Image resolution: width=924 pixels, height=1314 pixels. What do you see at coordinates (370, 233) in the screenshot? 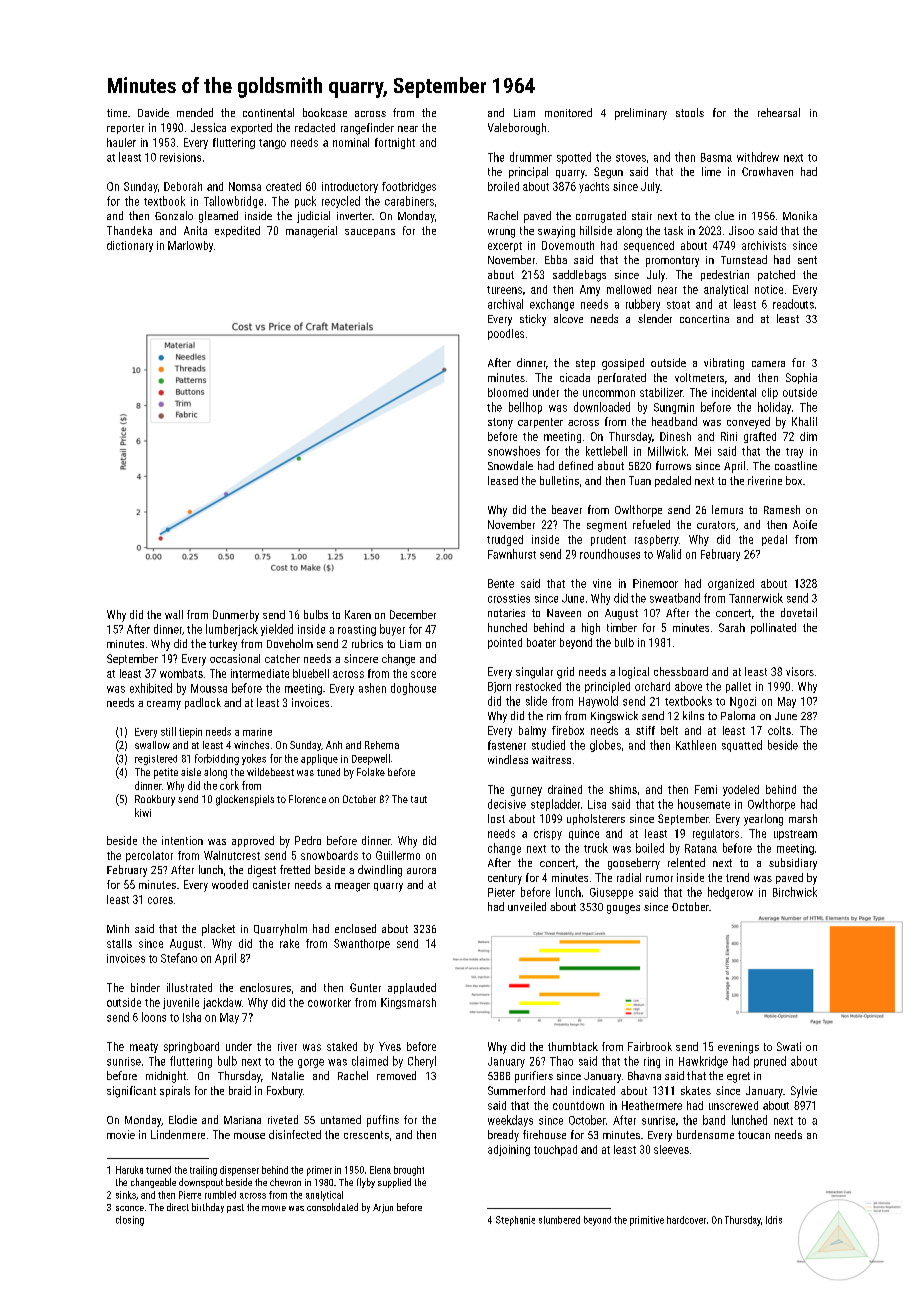
I see `saucepans` at bounding box center [370, 233].
